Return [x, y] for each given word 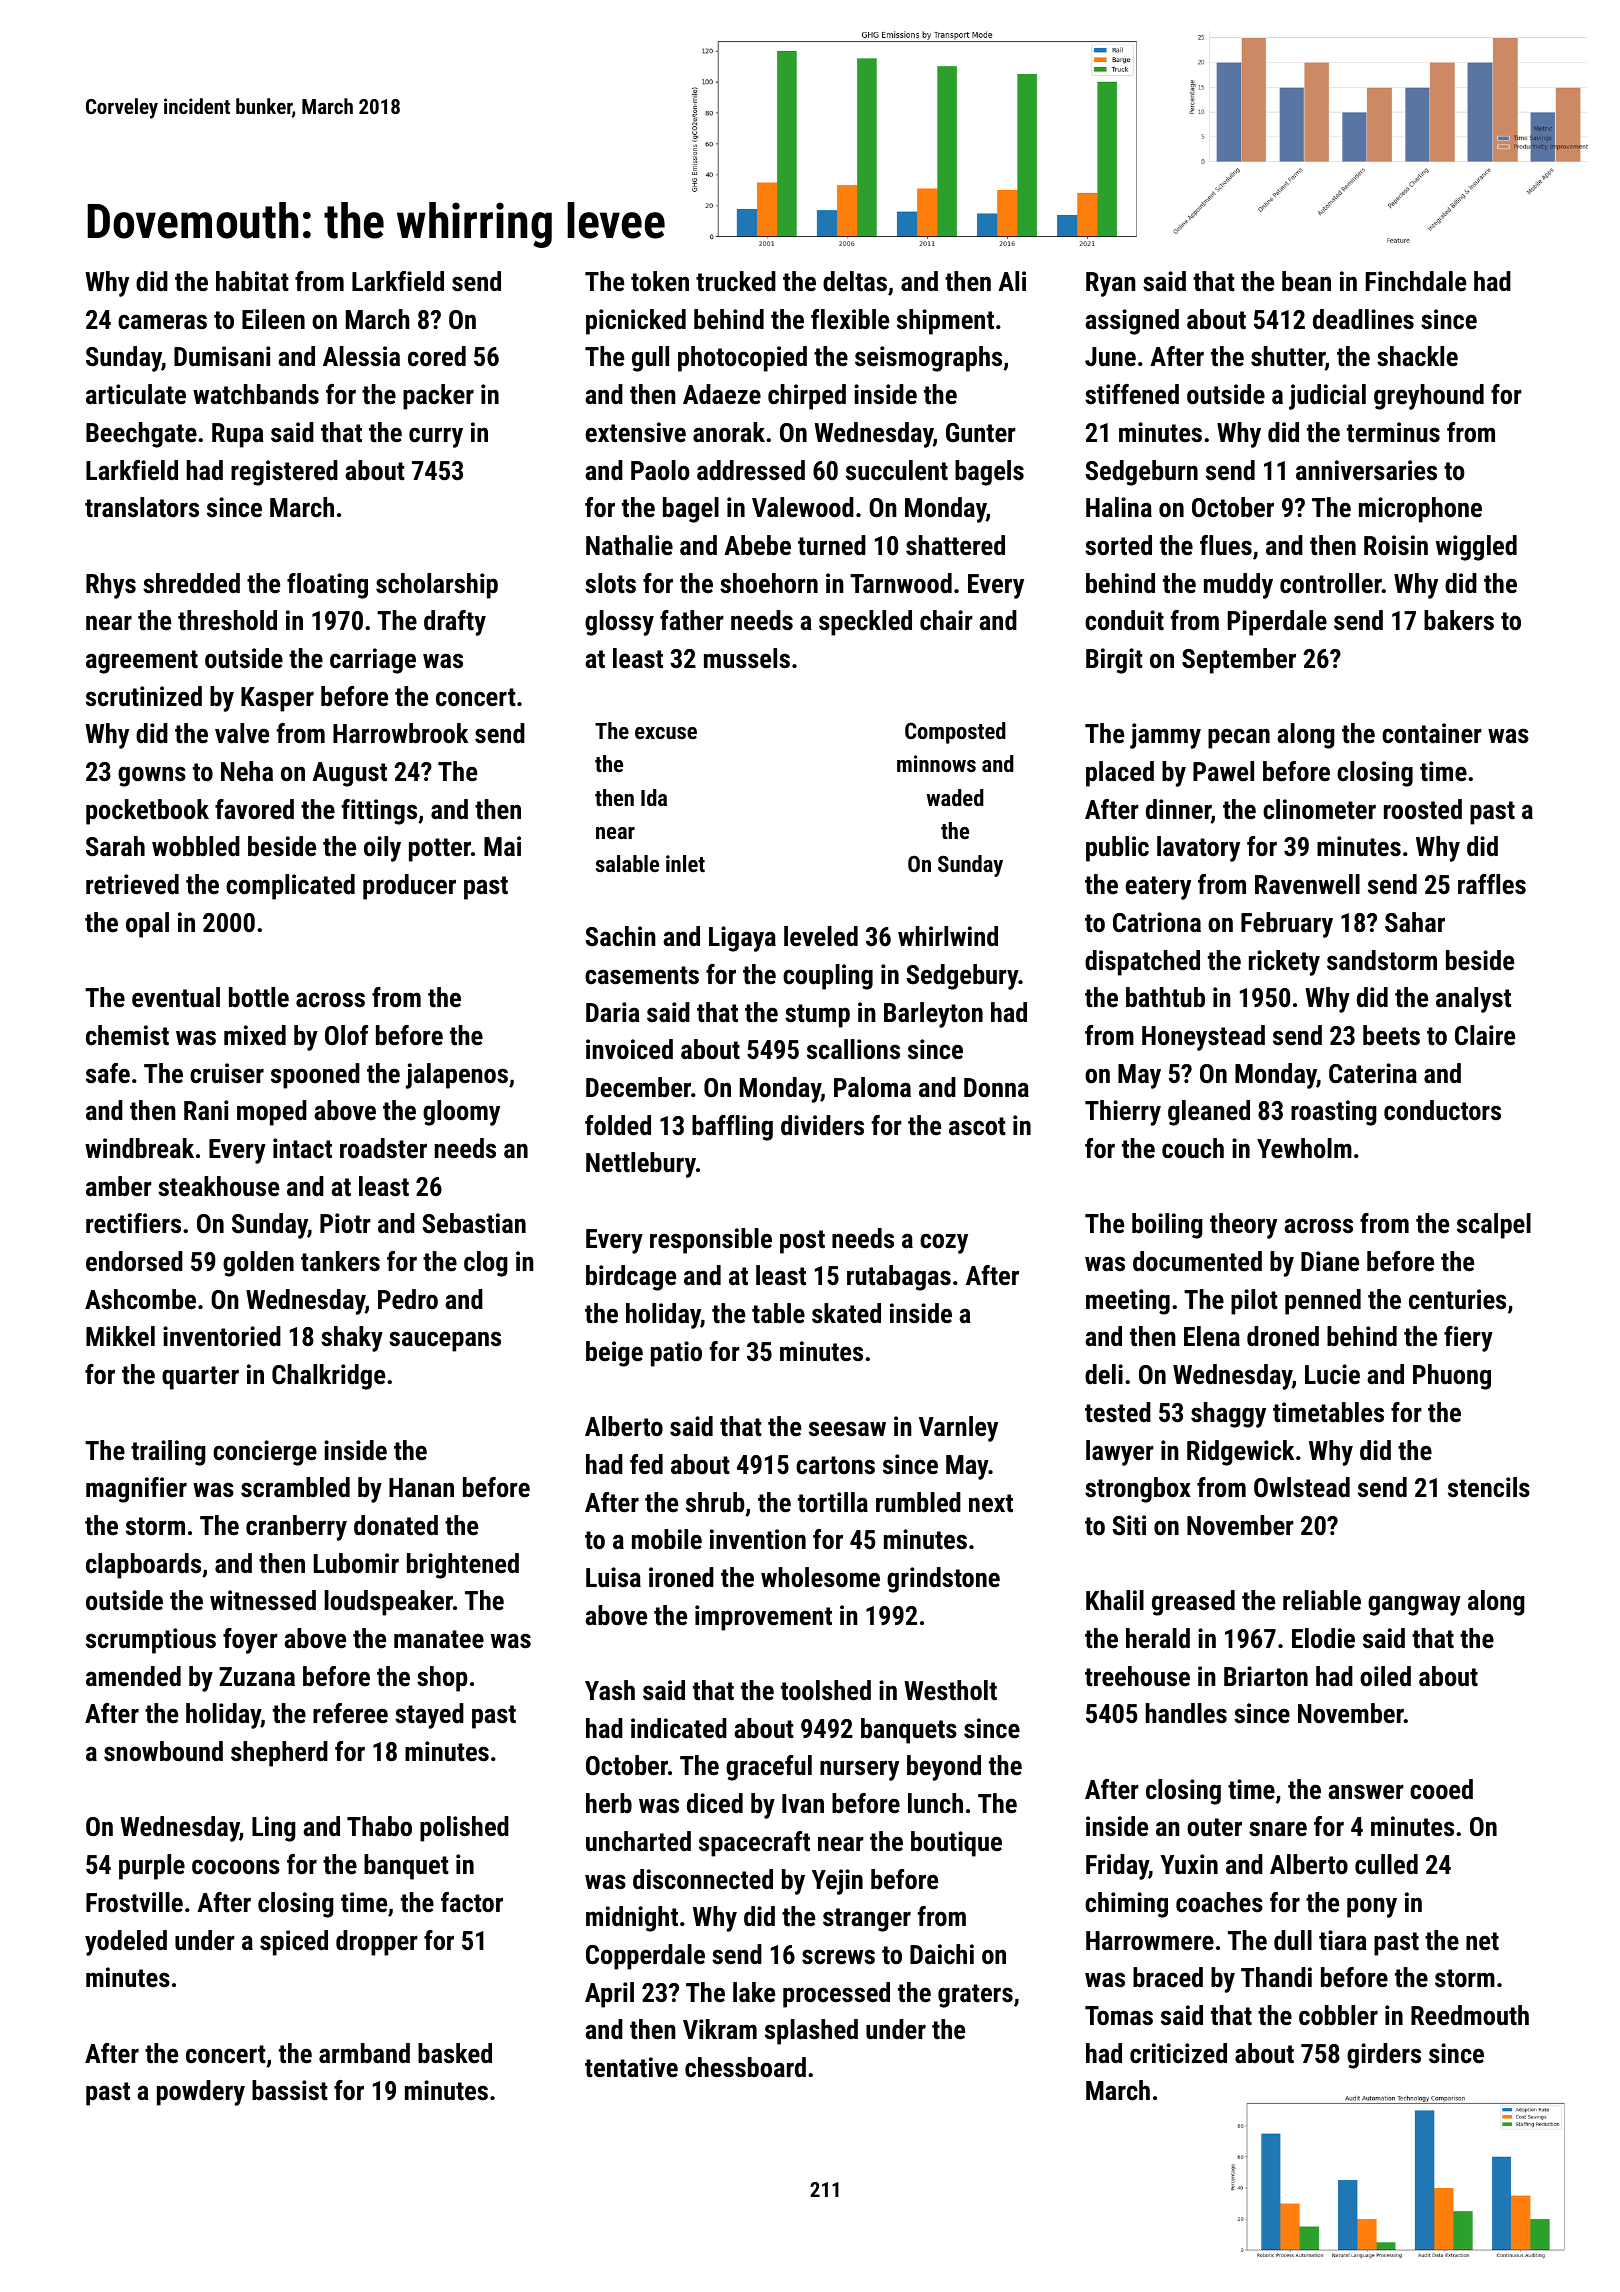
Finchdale [1416, 281]
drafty [455, 623]
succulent [897, 470]
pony [1372, 1907]
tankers [340, 1261]
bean [1306, 281]
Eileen [273, 319]
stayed [429, 1716]
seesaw [847, 1429]
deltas [855, 281]
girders [1384, 2056]
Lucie [1332, 1374]
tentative [631, 2067]
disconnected [703, 1879]
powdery [201, 2093]
